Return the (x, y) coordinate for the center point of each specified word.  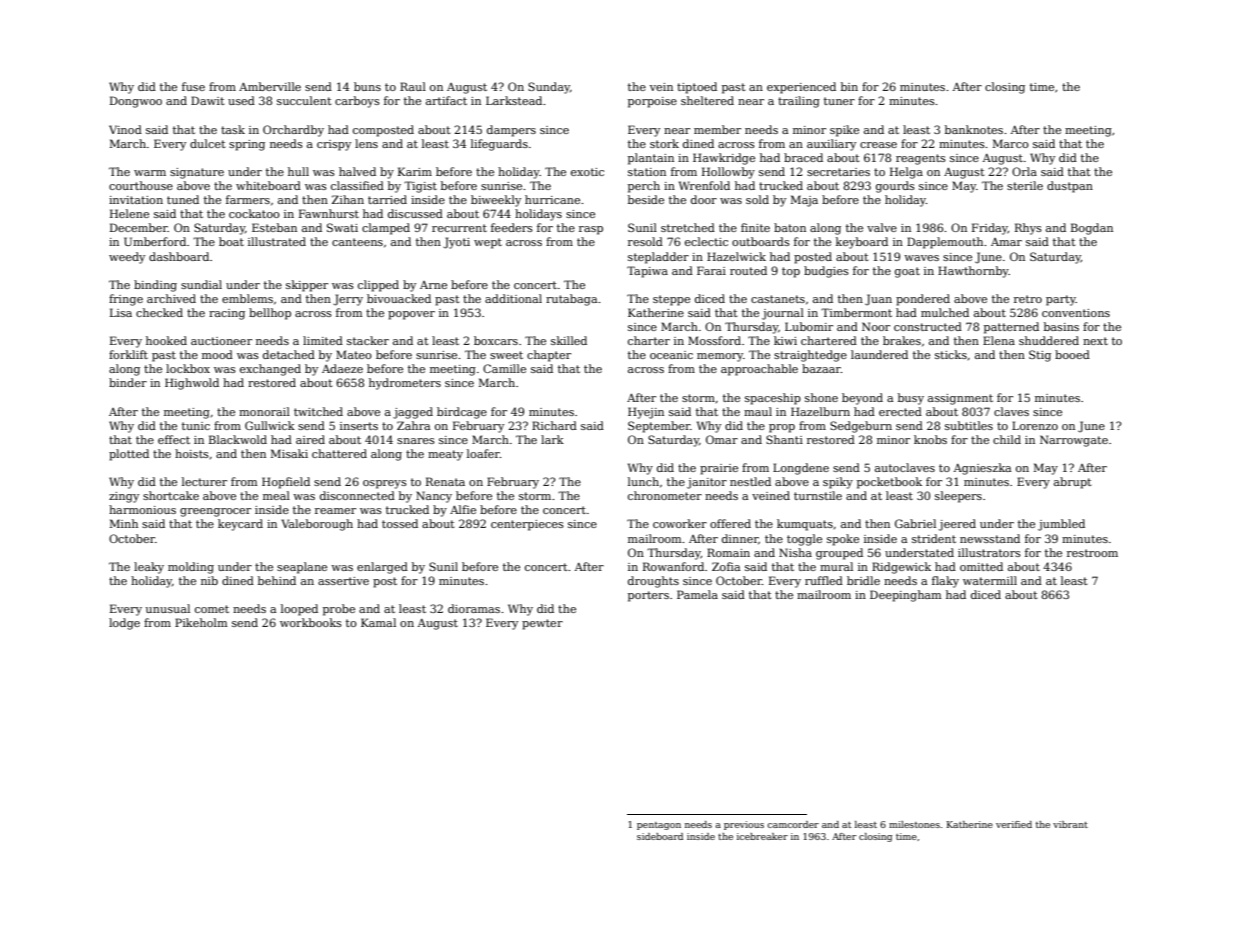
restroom (1092, 553)
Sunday (549, 88)
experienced (801, 88)
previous (744, 825)
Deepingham (905, 596)
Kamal (378, 622)
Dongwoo (136, 102)
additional (513, 298)
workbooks (311, 622)
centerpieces (527, 525)
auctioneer (221, 341)
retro (1028, 299)
